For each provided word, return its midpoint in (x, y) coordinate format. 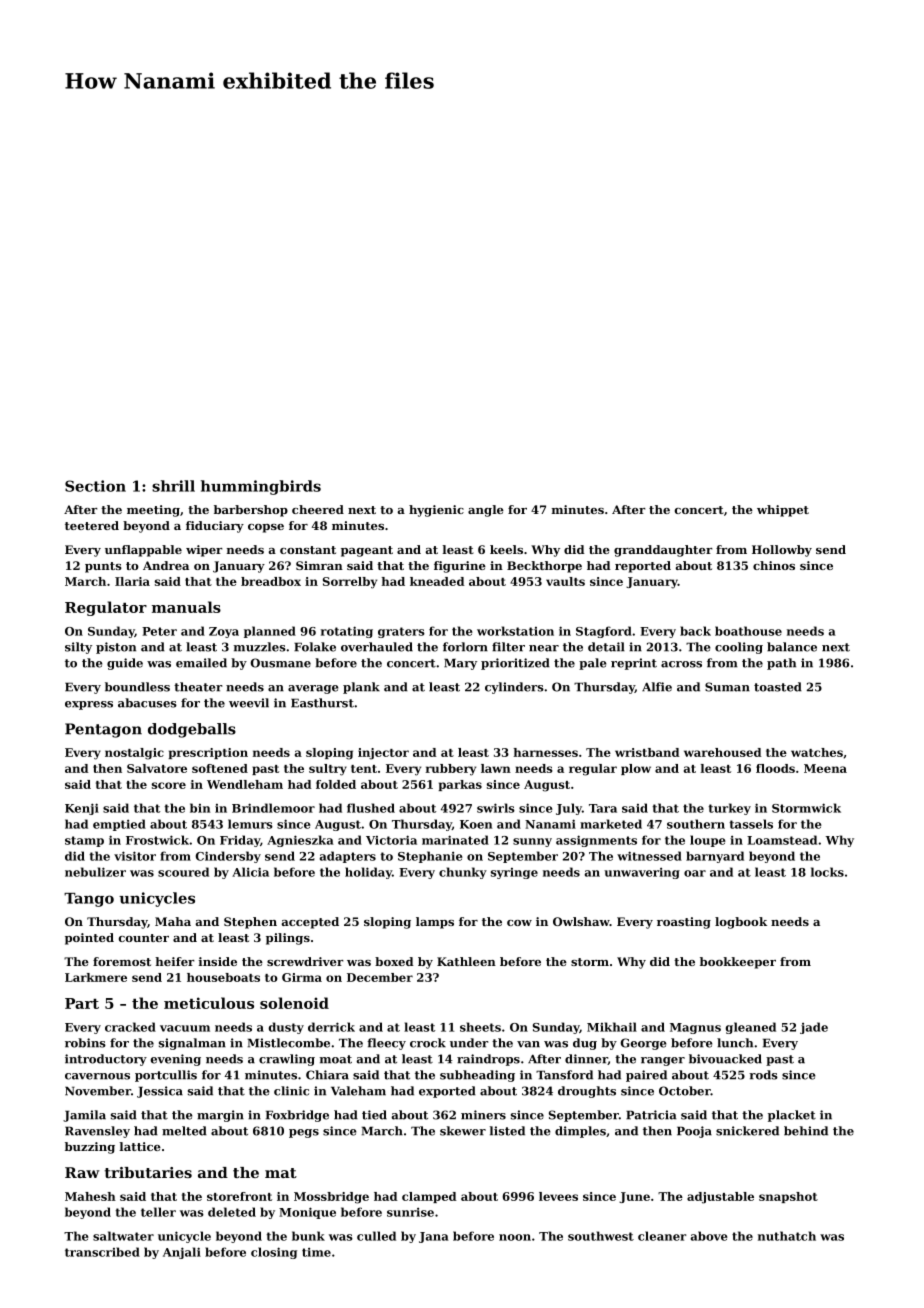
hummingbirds (261, 487)
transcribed (102, 1252)
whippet (783, 511)
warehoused (723, 752)
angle (486, 511)
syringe (514, 873)
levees (558, 1196)
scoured (183, 872)
